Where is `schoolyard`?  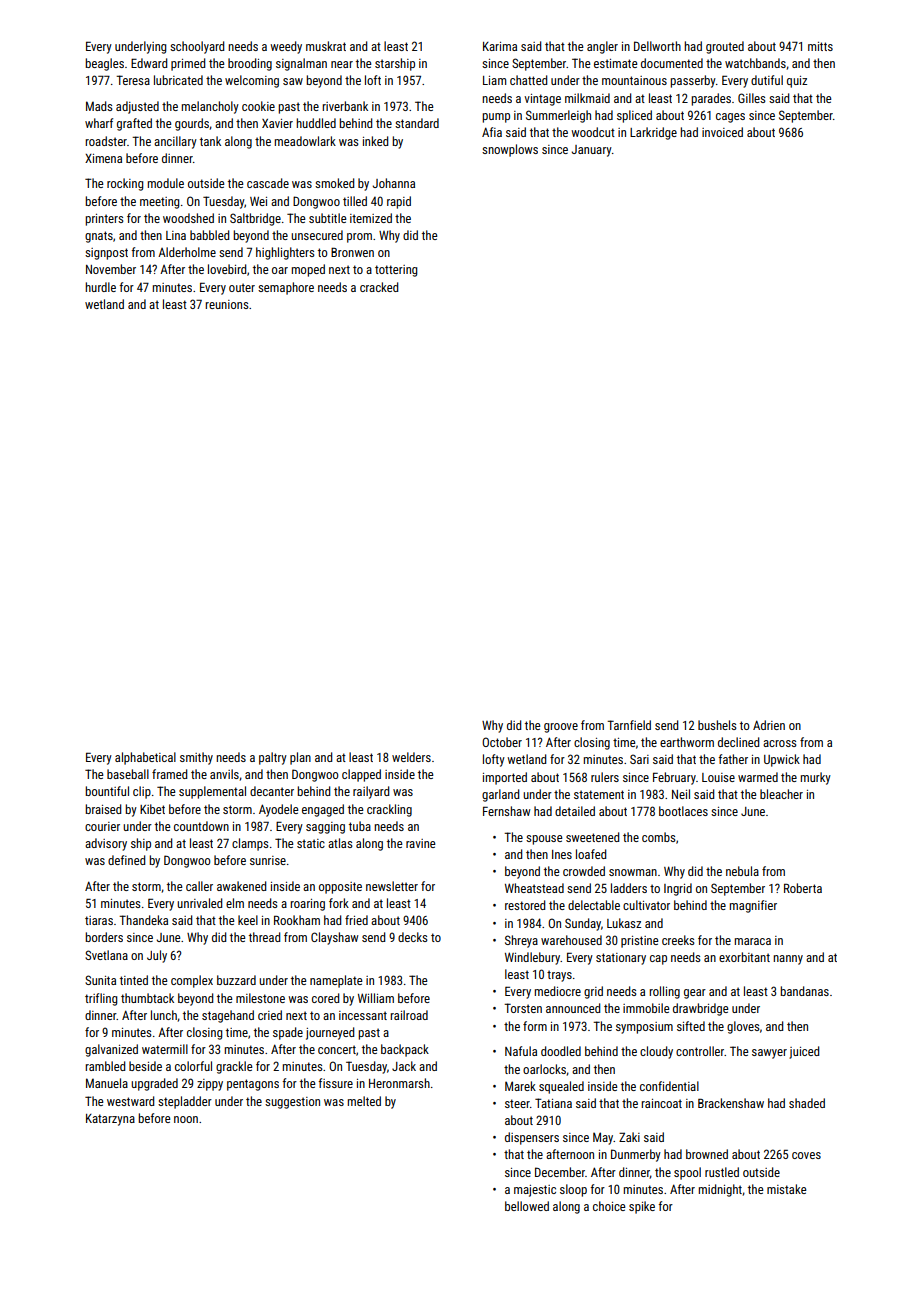
schoolyard is located at coordinates (197, 47).
